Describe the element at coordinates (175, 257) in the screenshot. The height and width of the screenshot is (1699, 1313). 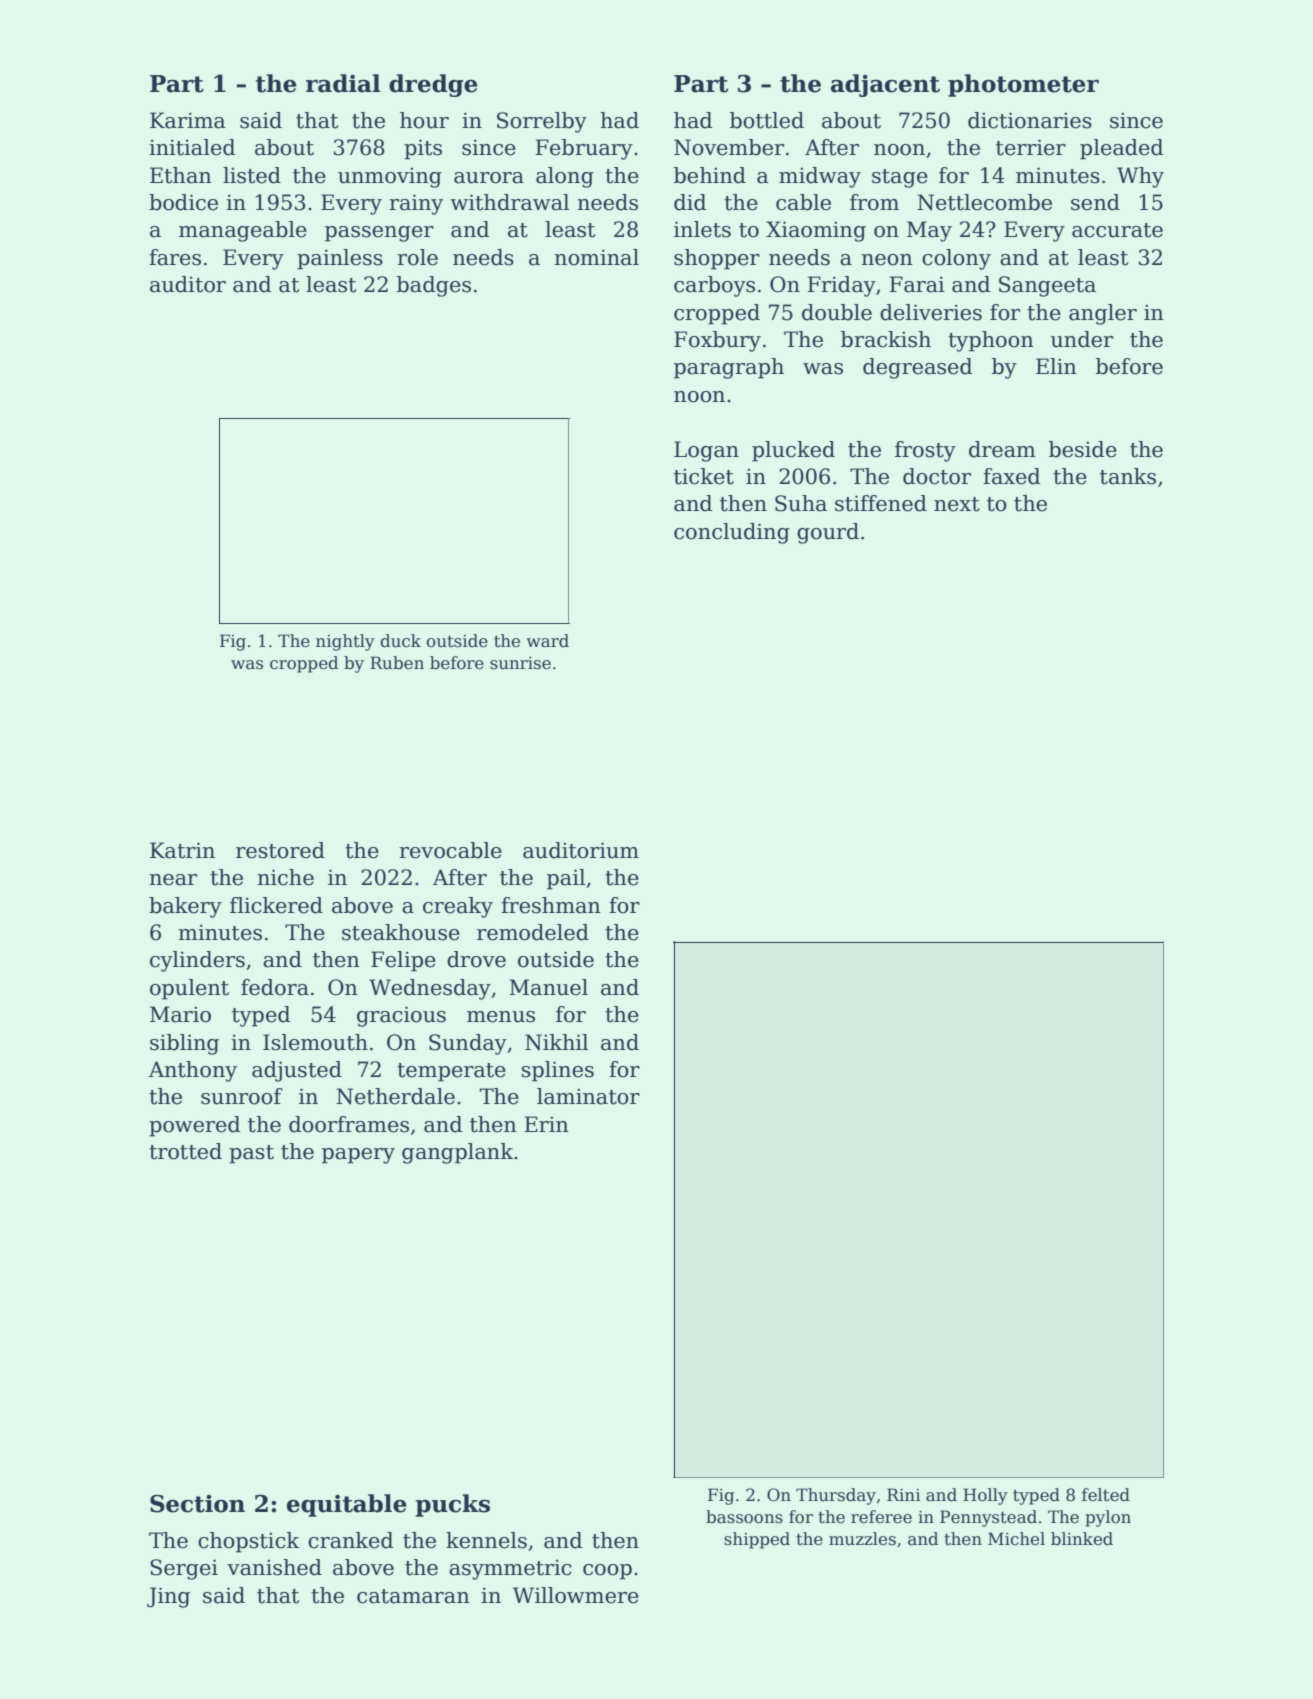
I see `fares` at that location.
